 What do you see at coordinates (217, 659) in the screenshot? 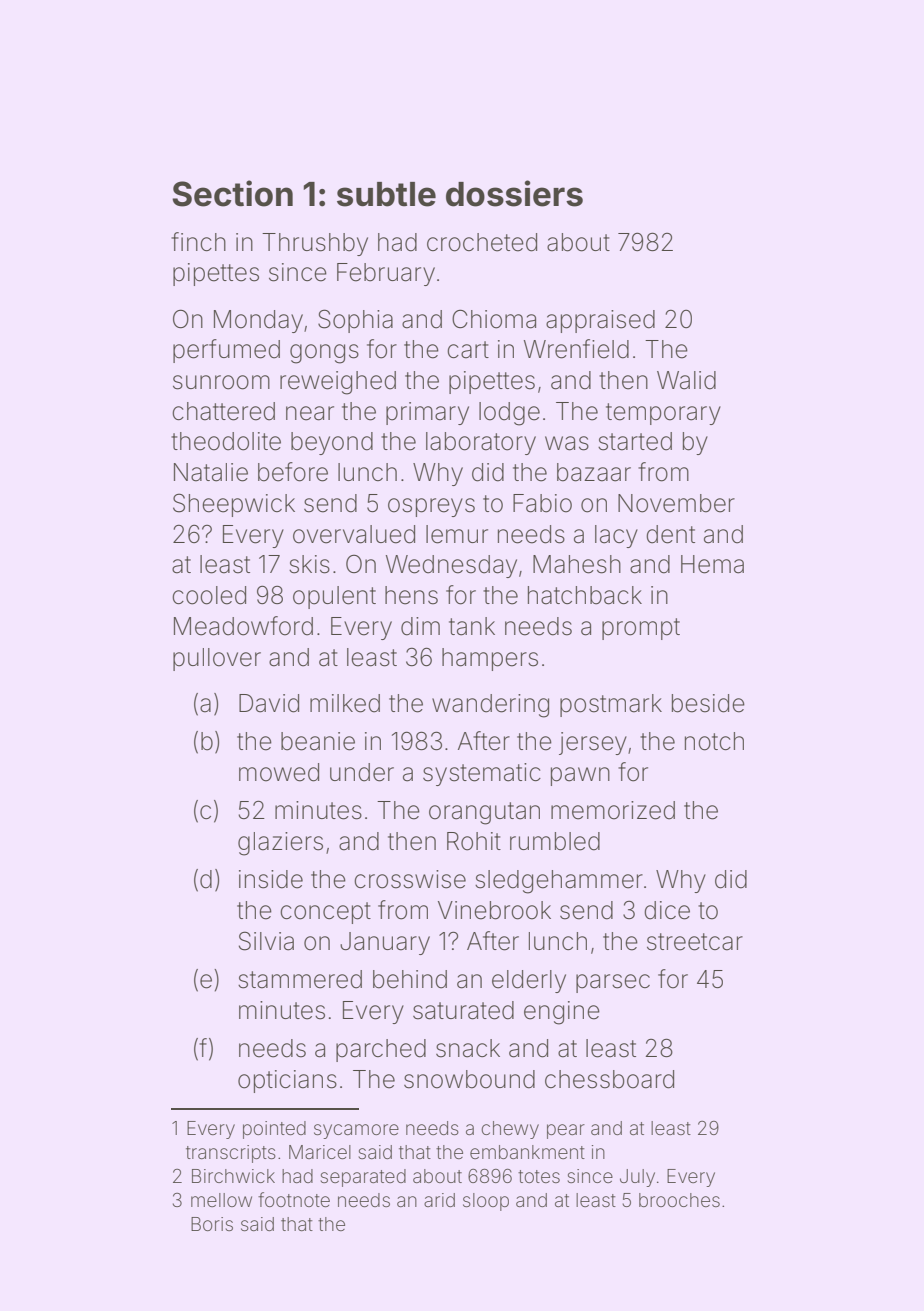
I see `pullover` at bounding box center [217, 659].
